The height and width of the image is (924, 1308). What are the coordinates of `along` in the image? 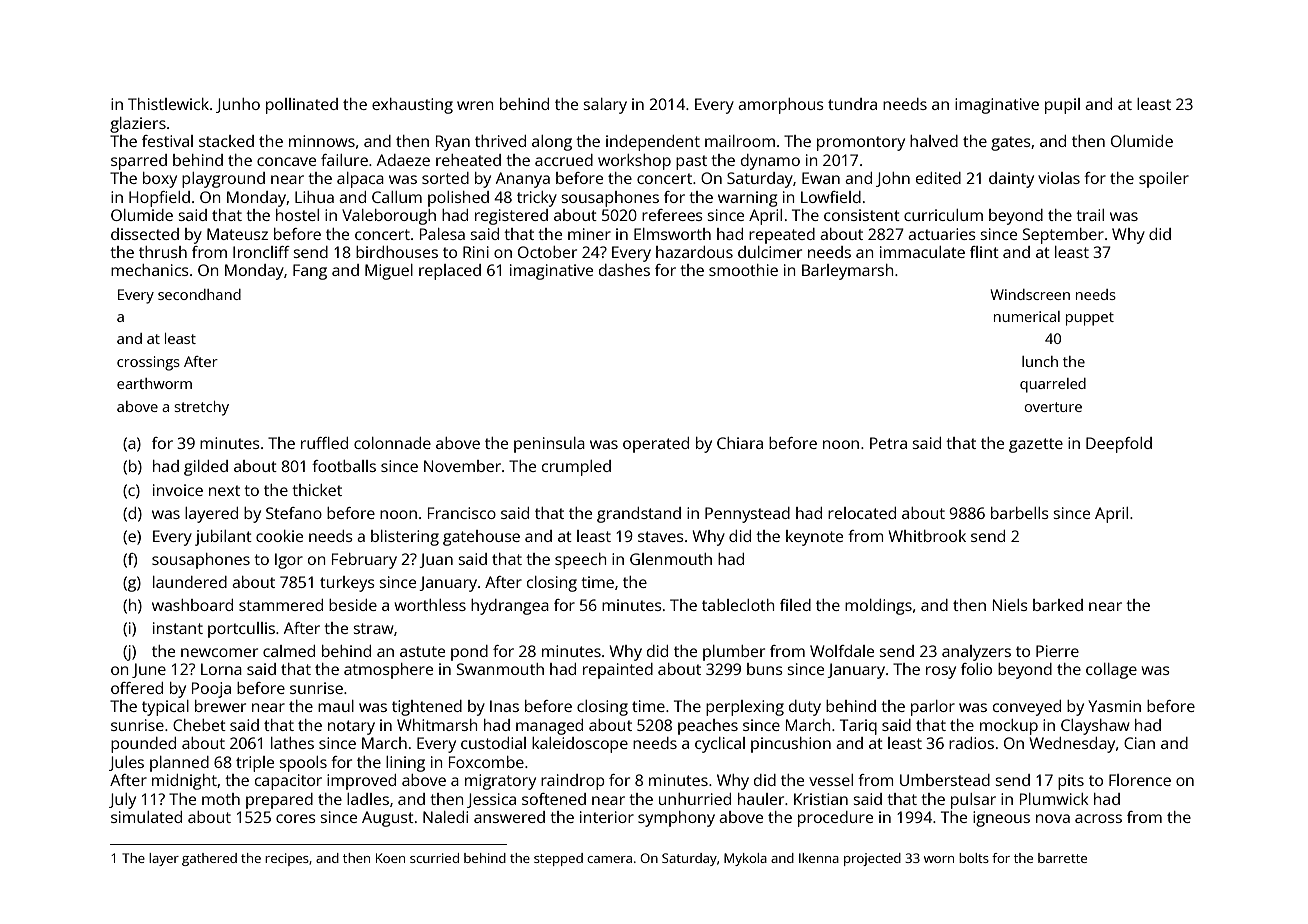 It's located at (552, 143).
